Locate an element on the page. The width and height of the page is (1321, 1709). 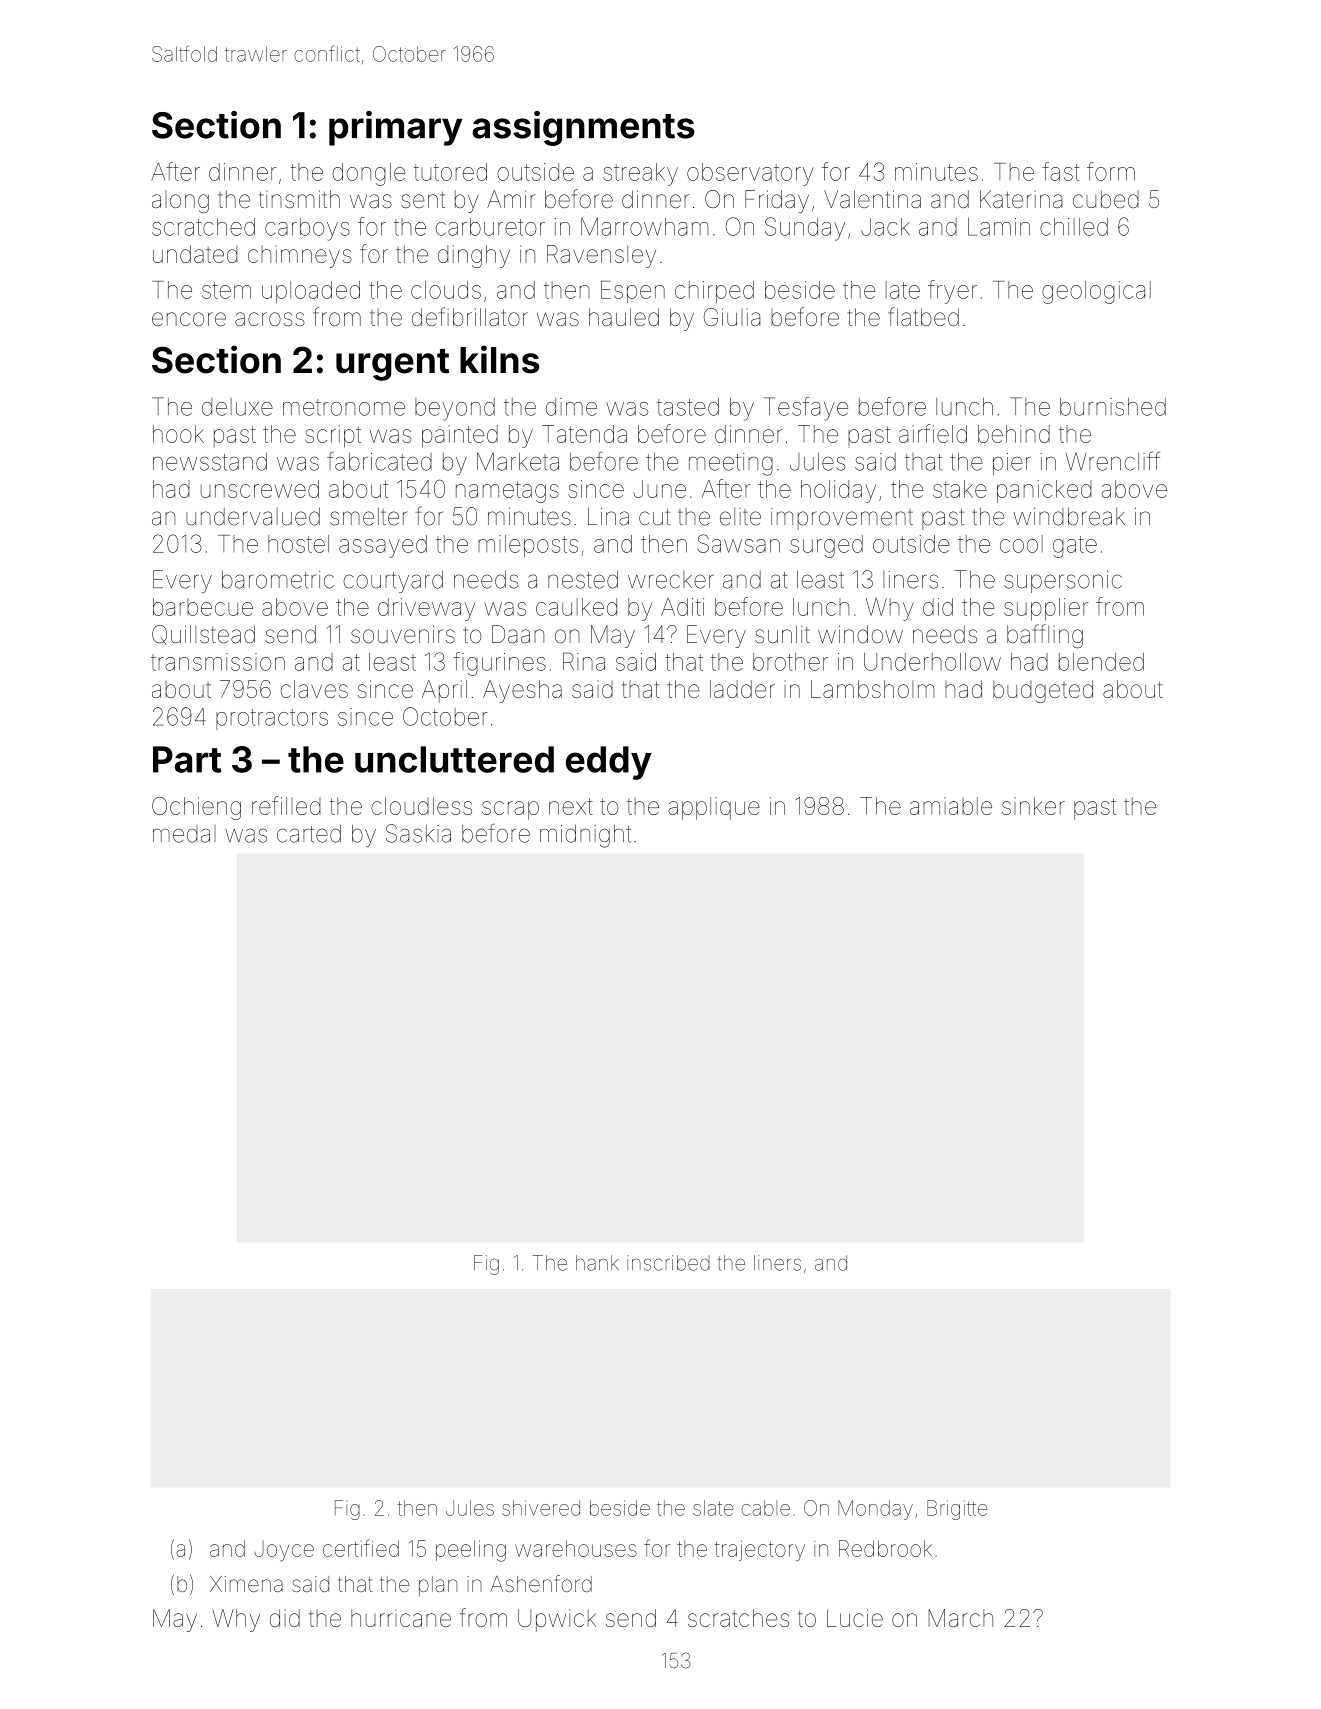
medal is located at coordinates (184, 834).
